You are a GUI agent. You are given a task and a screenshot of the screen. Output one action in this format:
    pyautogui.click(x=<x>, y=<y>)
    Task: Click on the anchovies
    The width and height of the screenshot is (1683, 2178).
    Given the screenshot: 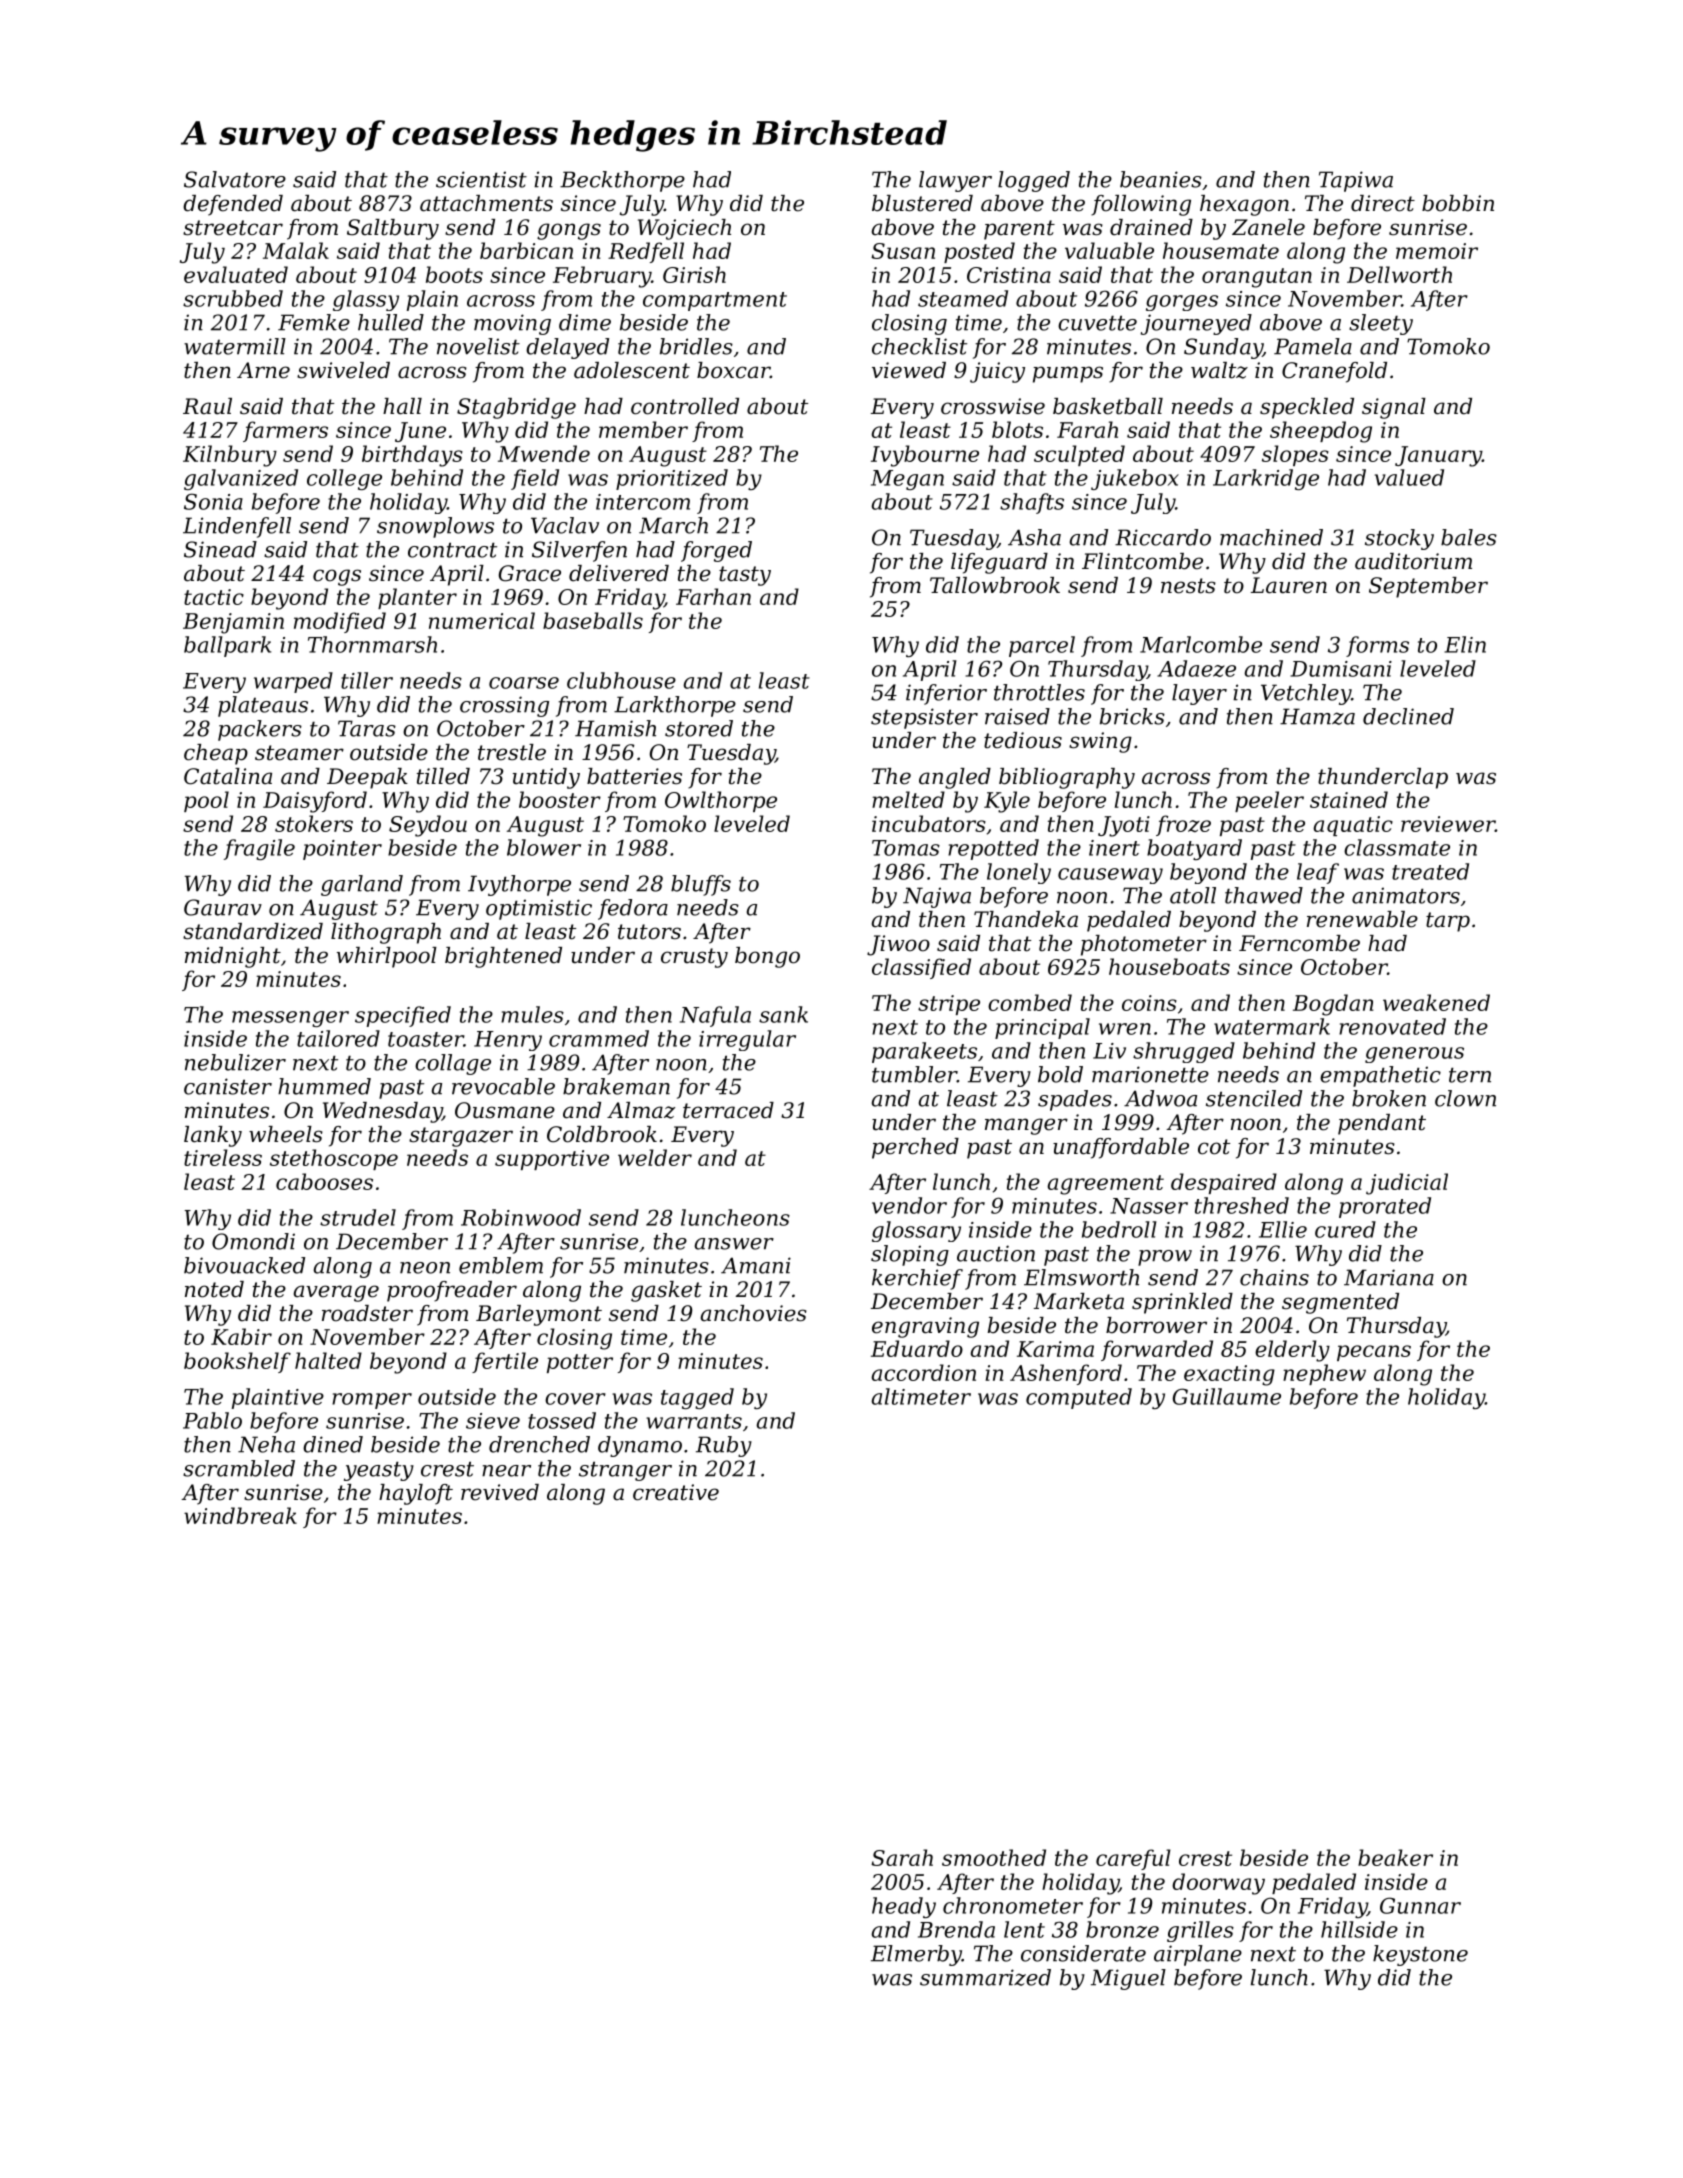 What is the action you would take?
    pyautogui.click(x=754, y=1313)
